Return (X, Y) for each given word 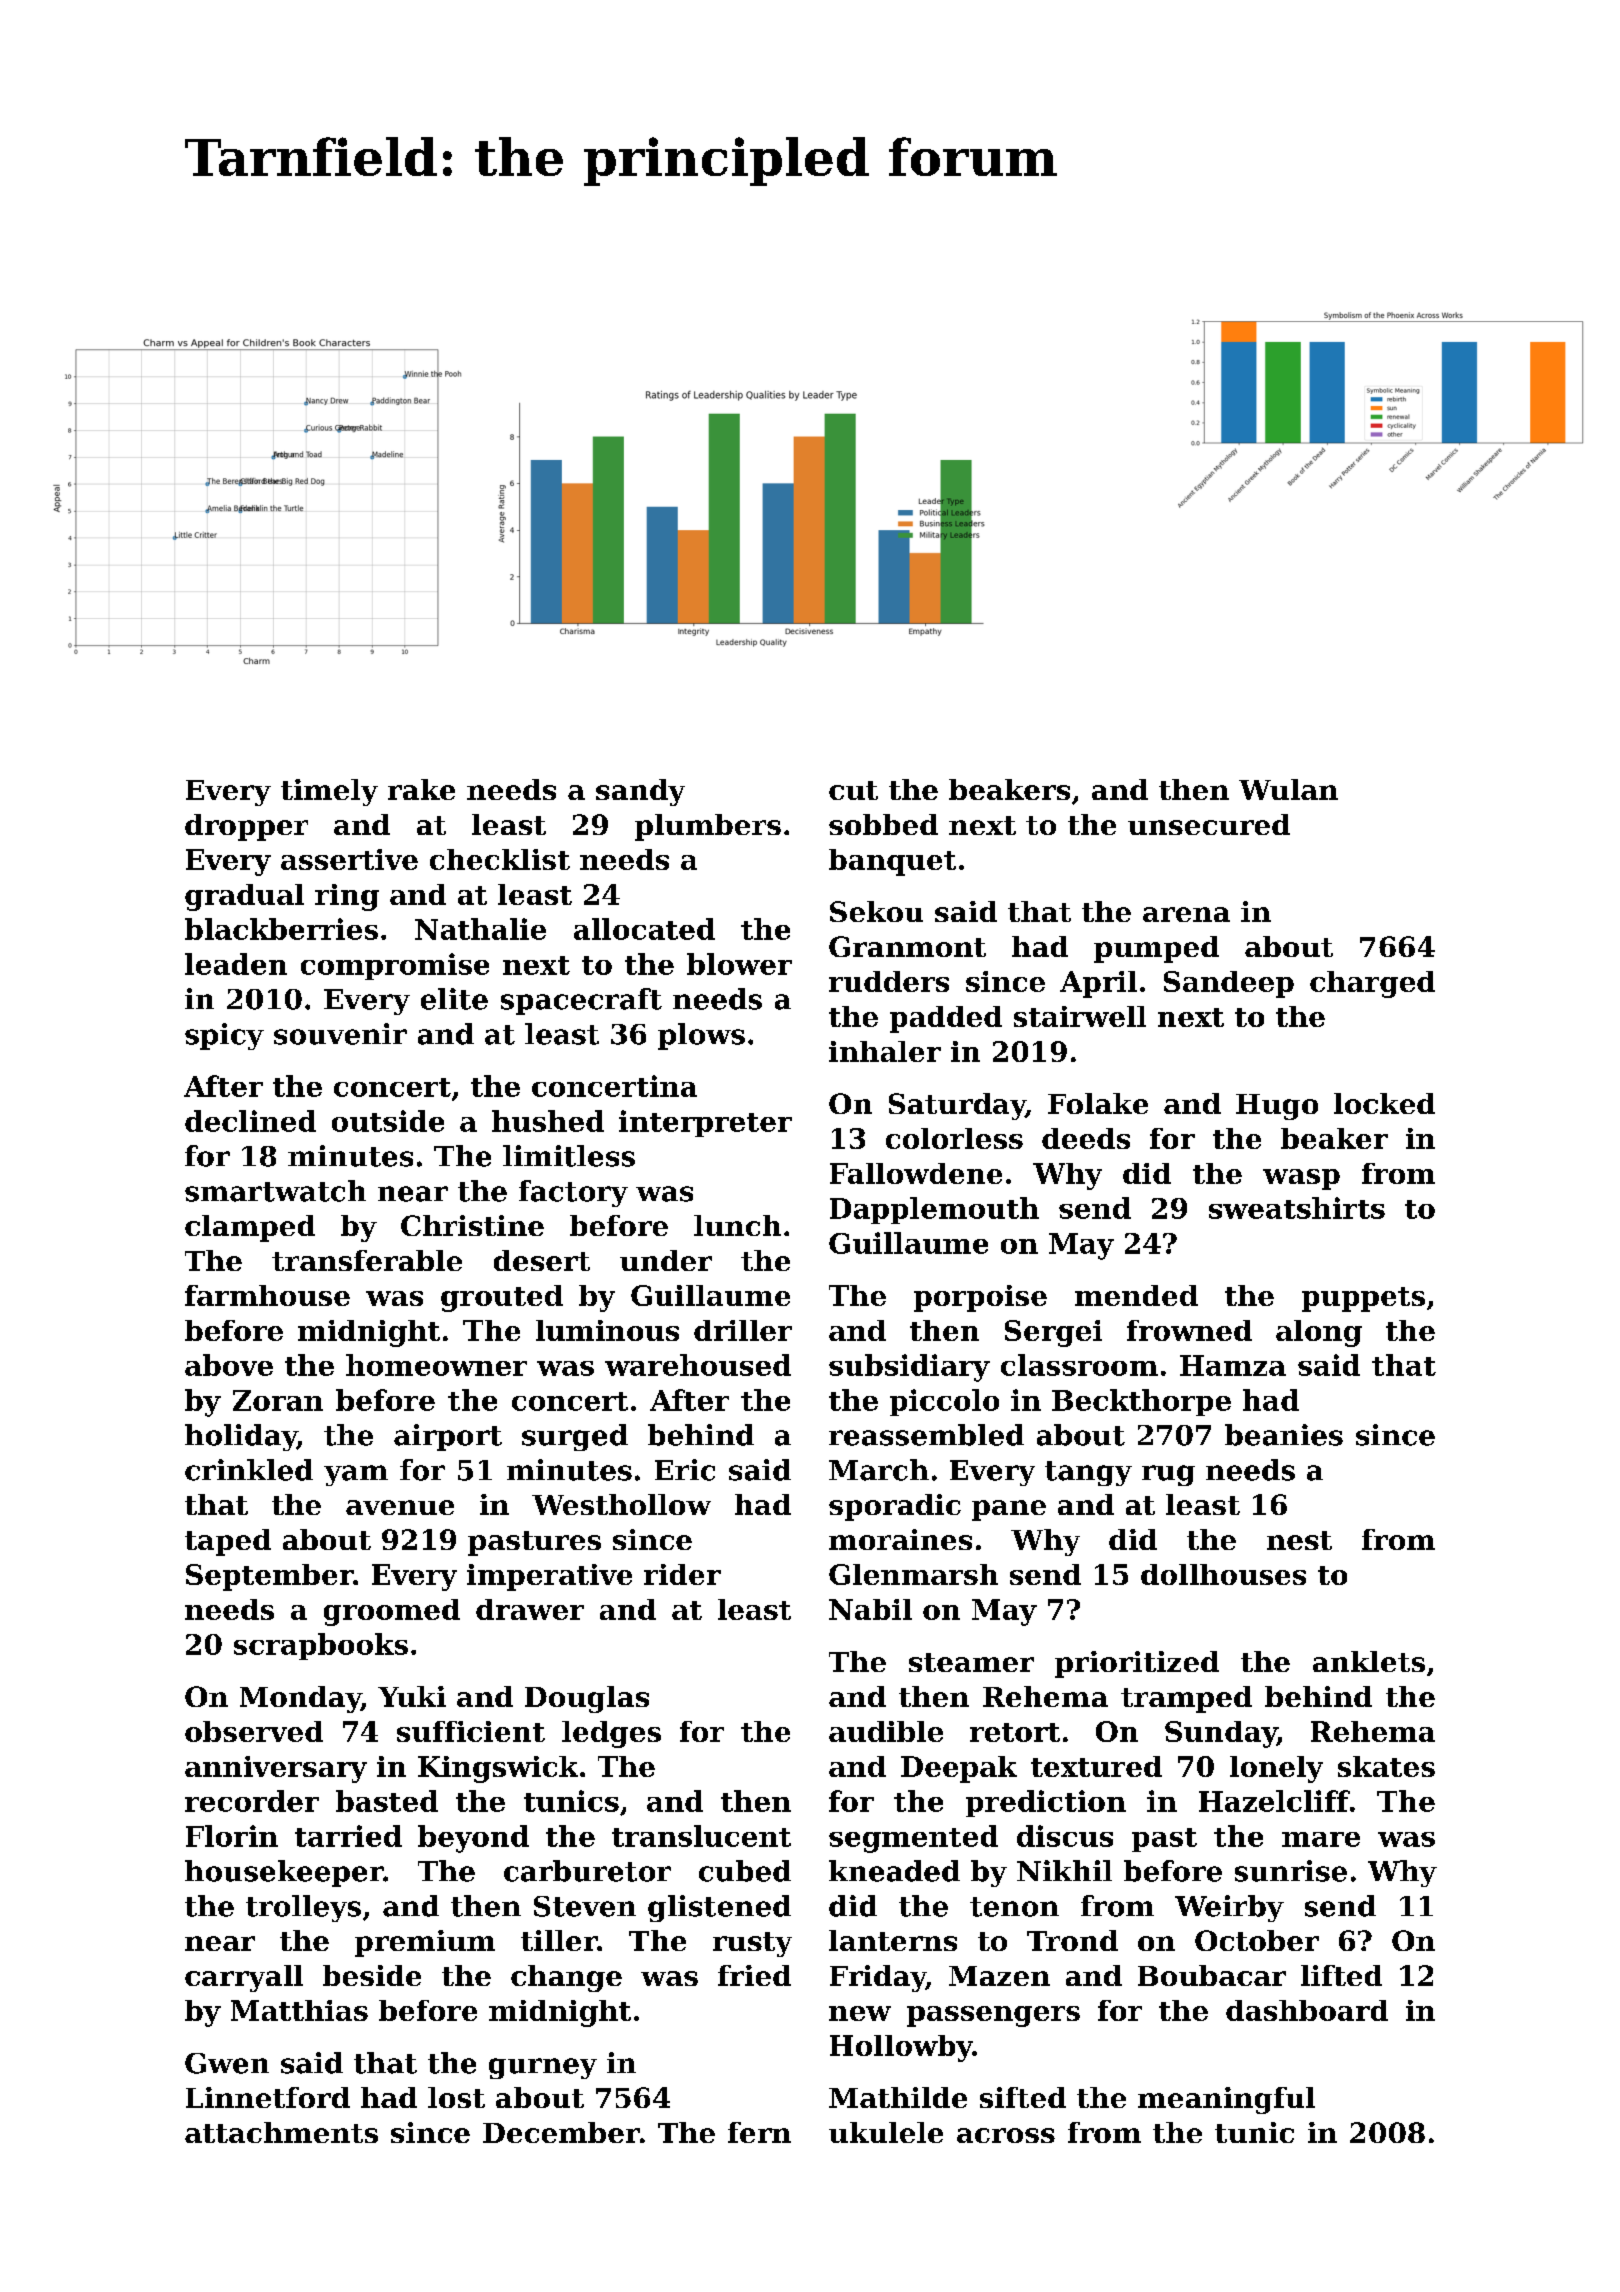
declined (250, 1121)
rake (421, 789)
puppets (1363, 1299)
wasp (1301, 1179)
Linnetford (268, 2097)
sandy (640, 792)
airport (448, 1437)
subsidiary (909, 1368)
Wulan (1288, 789)
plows (701, 1036)
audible (886, 1731)
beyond (473, 1839)
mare (1321, 1839)
